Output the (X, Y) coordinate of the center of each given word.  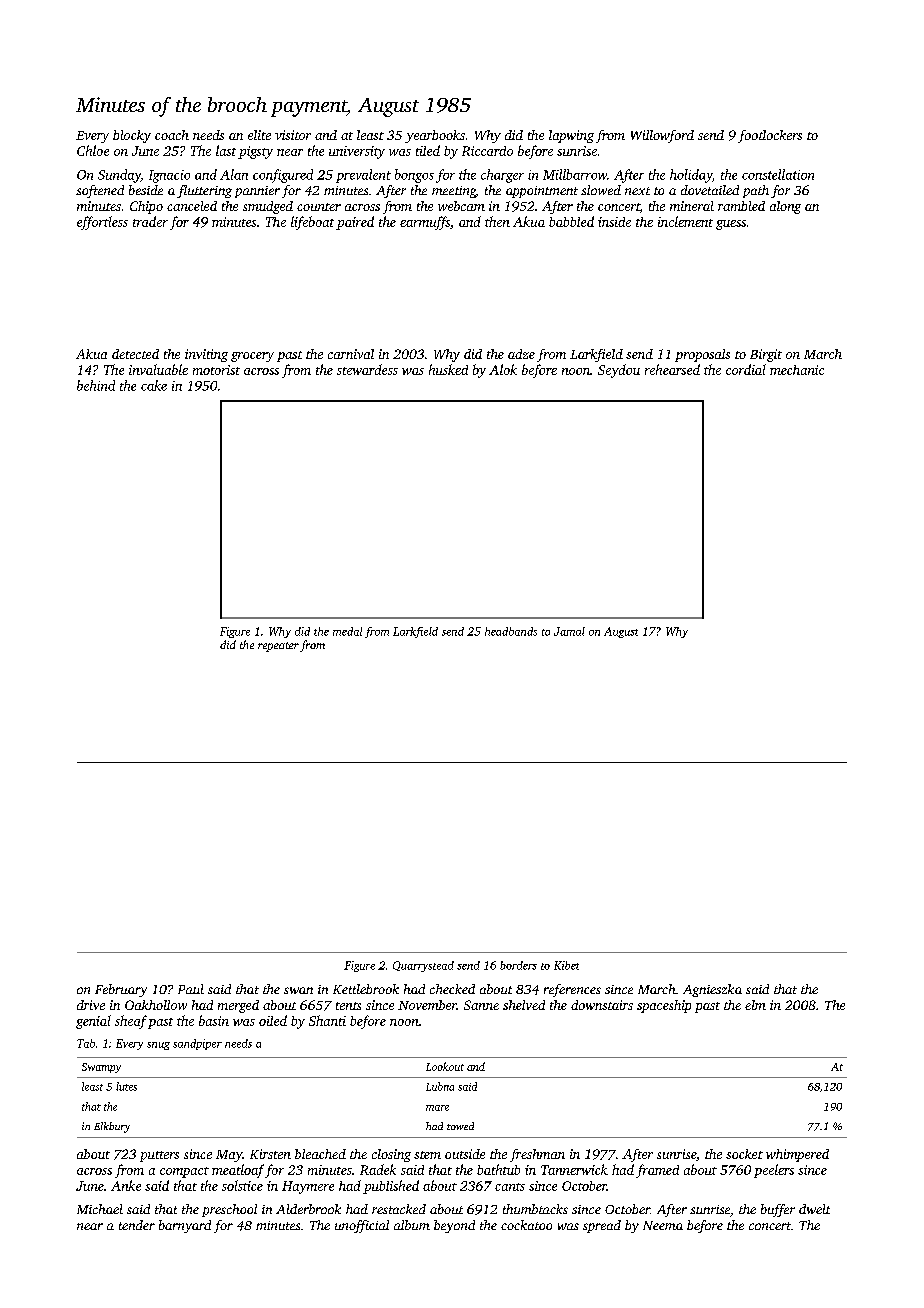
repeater (278, 647)
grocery (252, 357)
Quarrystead (423, 966)
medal (347, 631)
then (497, 221)
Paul (191, 989)
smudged (268, 207)
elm (755, 1005)
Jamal (569, 631)
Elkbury (112, 1127)
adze (521, 354)
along (785, 207)
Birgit (766, 355)
